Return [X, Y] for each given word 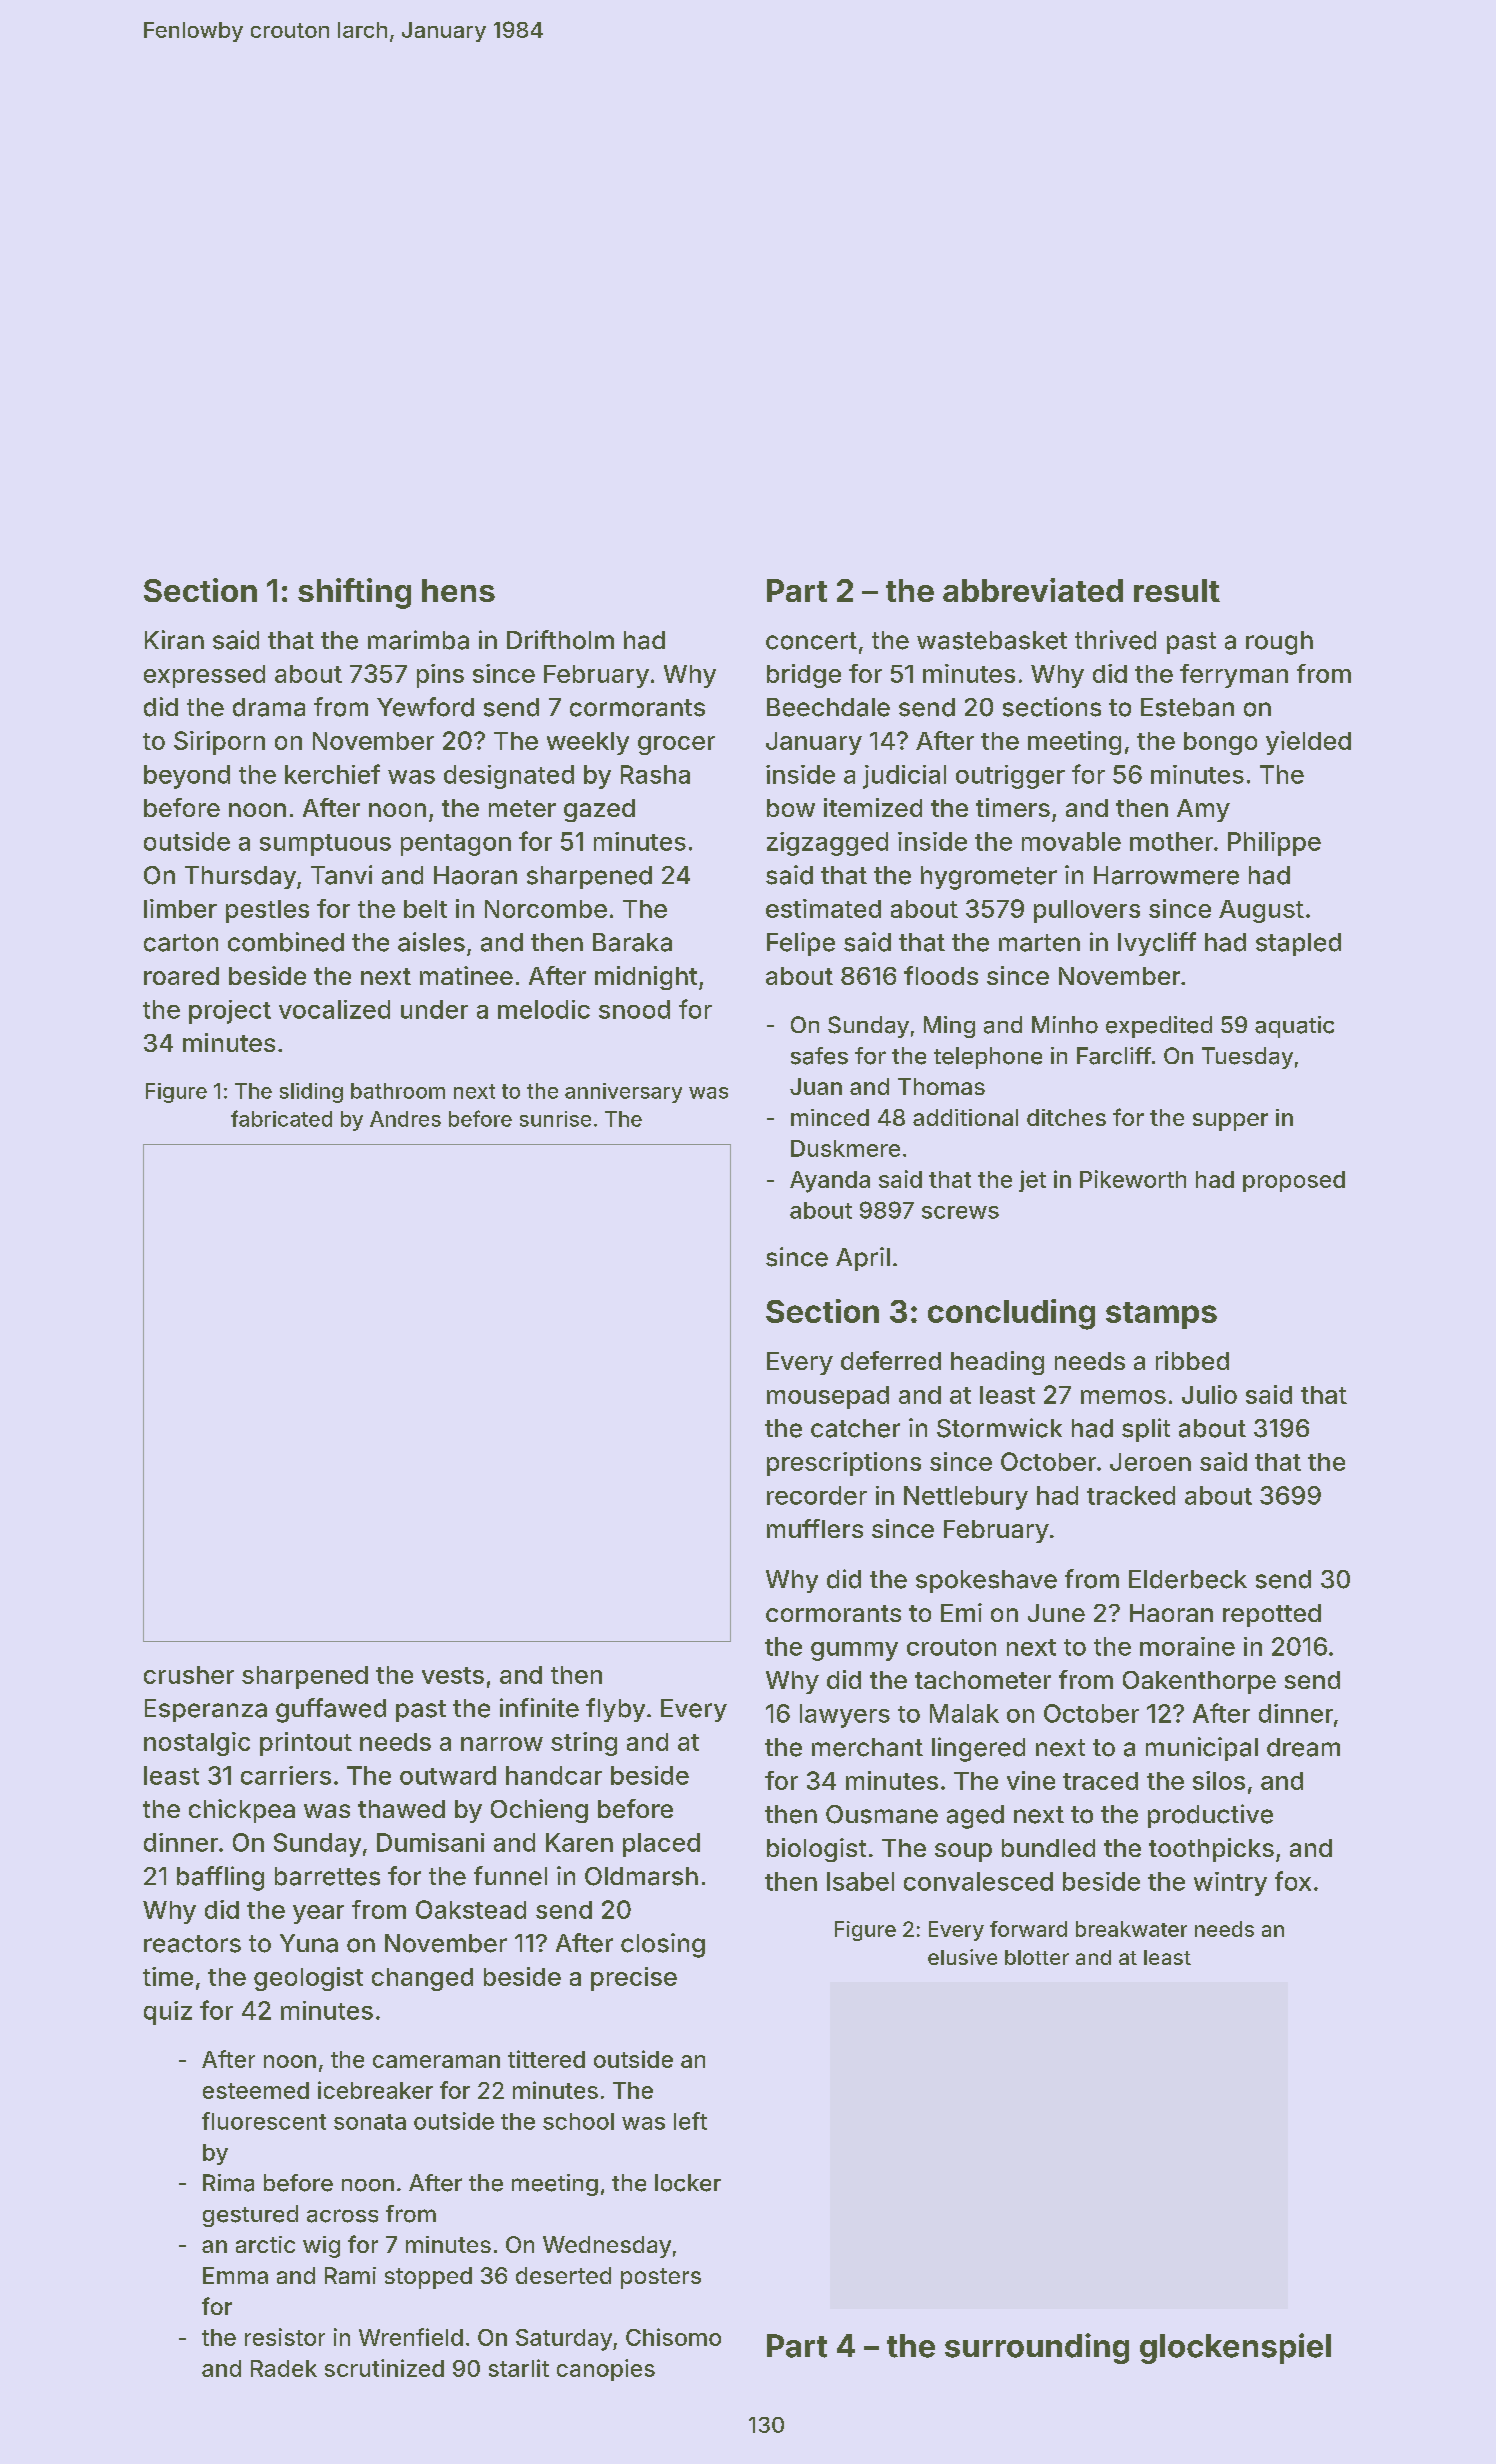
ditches [1066, 1117]
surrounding [1037, 2348]
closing [663, 1945]
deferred [891, 1360]
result [1177, 590]
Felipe [801, 944]
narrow [502, 1744]
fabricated [281, 1118]
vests [453, 1675]
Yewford [425, 707]
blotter [1037, 1957]
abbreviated [1033, 590]
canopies [606, 2370]
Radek [284, 2368]
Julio [1209, 1394]
